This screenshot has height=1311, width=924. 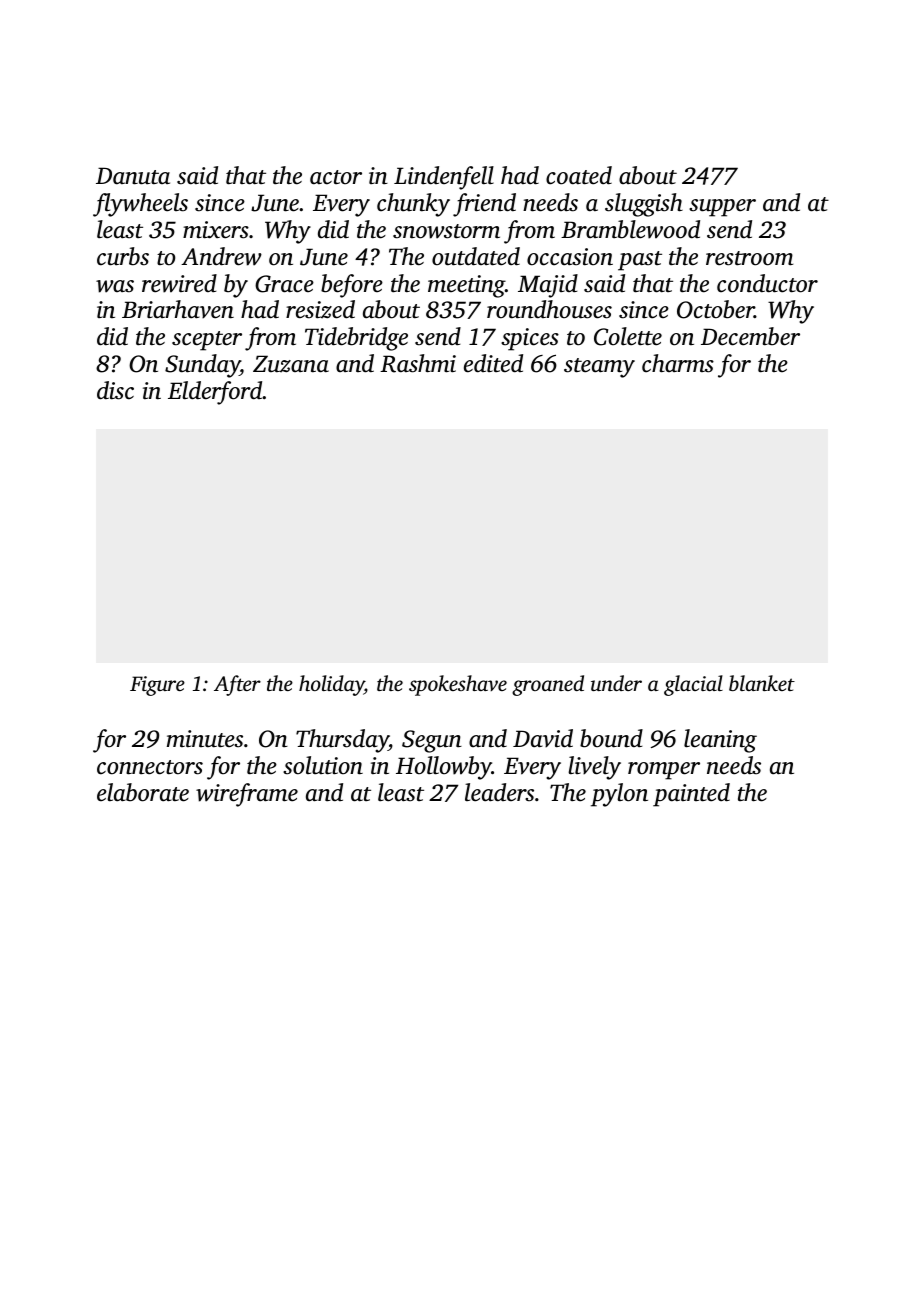 I want to click on steamy, so click(x=599, y=368).
